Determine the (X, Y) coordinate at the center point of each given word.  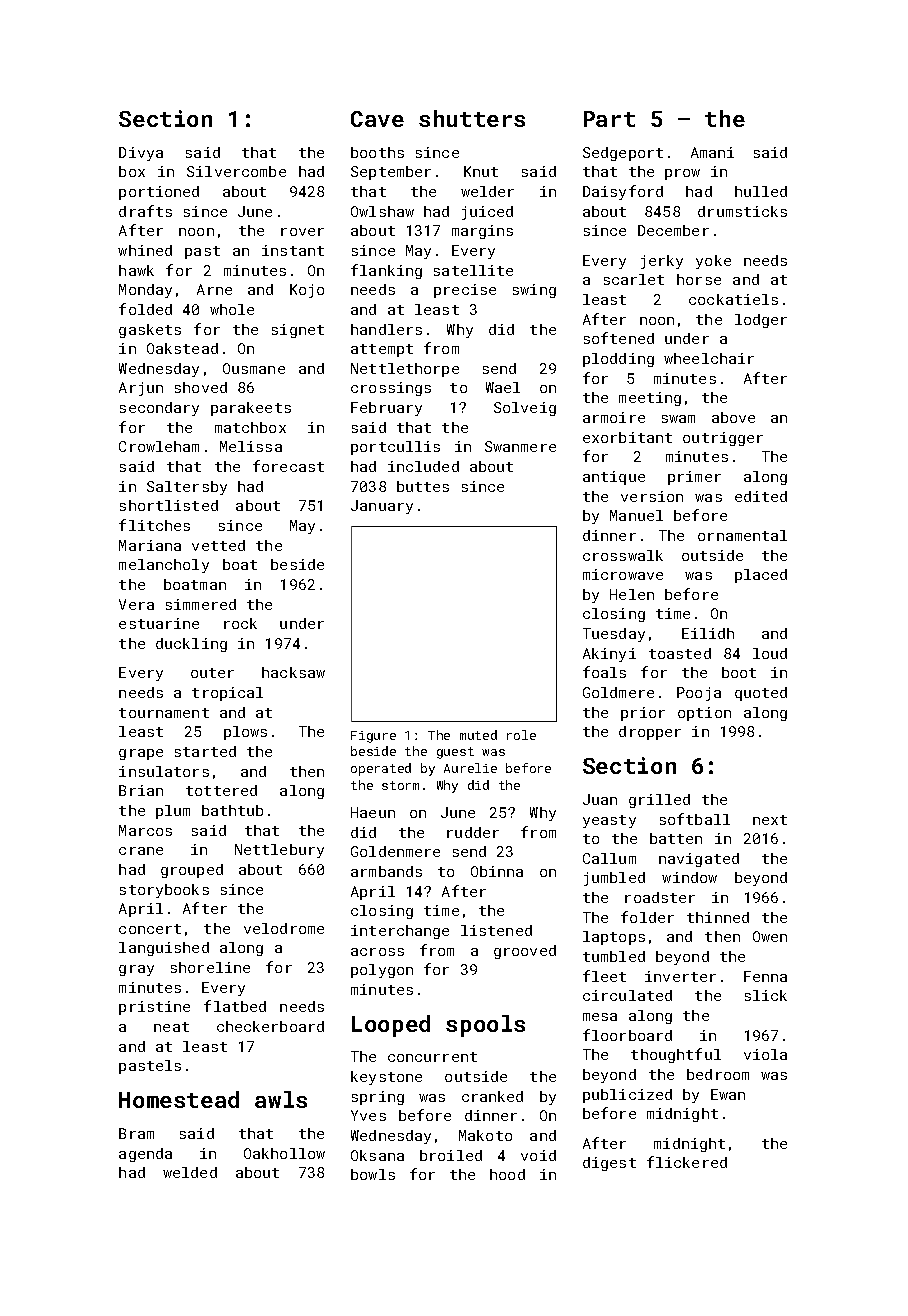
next (770, 820)
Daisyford (623, 192)
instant (293, 250)
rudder (473, 832)
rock (240, 623)
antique (614, 478)
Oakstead (182, 348)
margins (482, 232)
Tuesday (614, 635)
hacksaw (293, 672)
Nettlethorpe (405, 370)
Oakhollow (284, 1153)
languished (164, 949)
